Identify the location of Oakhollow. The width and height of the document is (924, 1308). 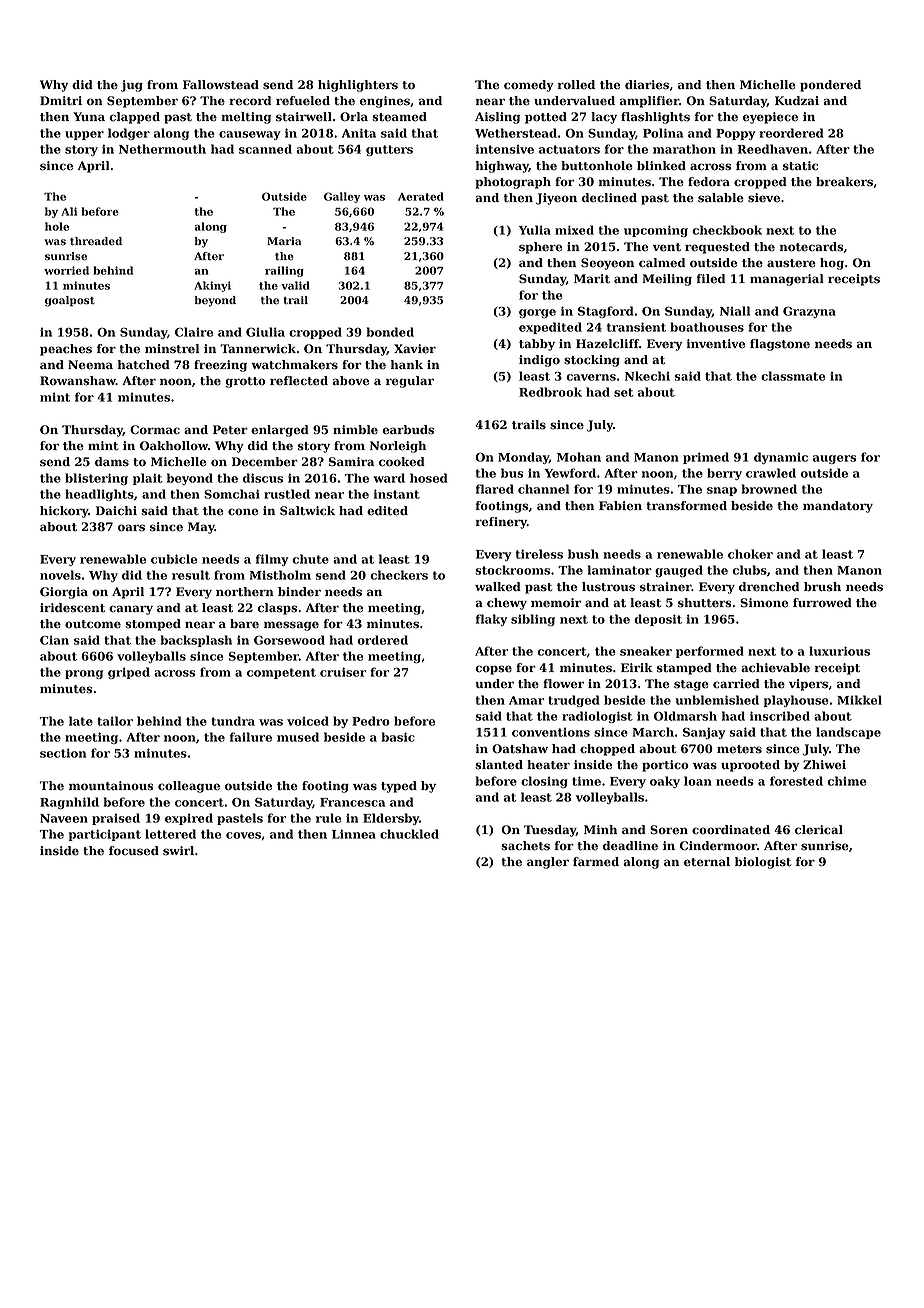
(174, 446).
